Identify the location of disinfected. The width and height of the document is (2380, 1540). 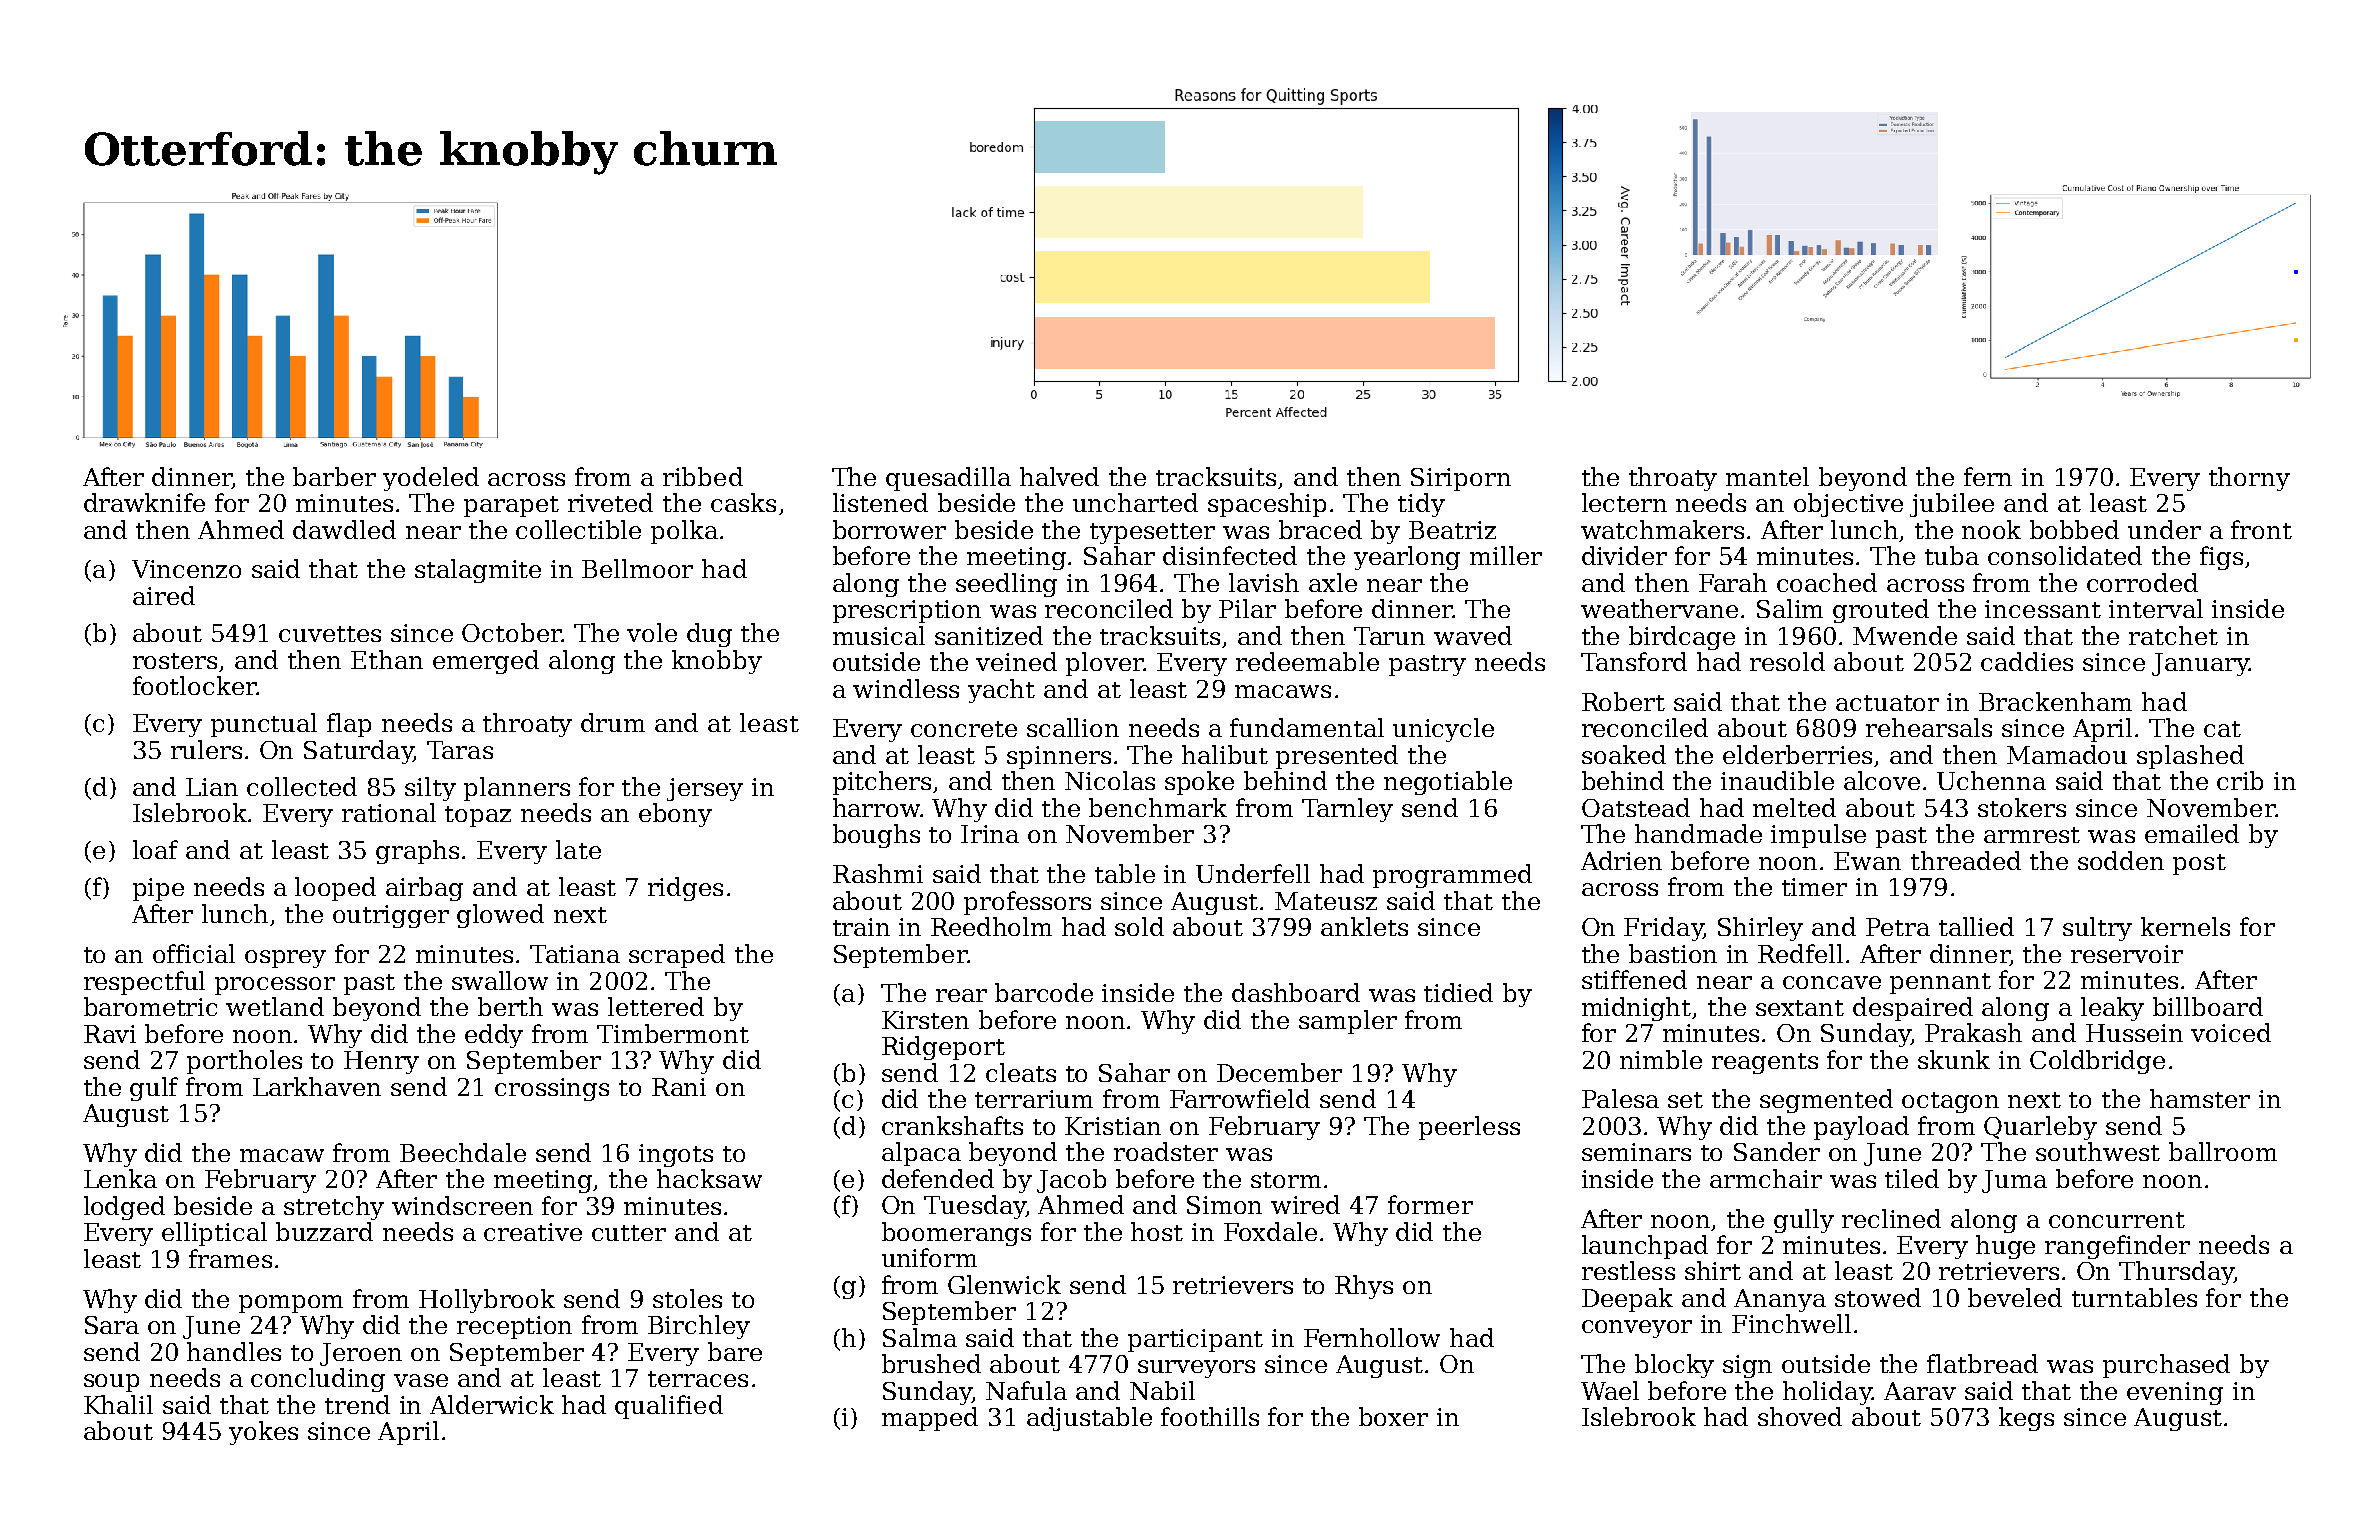
(1230, 555).
